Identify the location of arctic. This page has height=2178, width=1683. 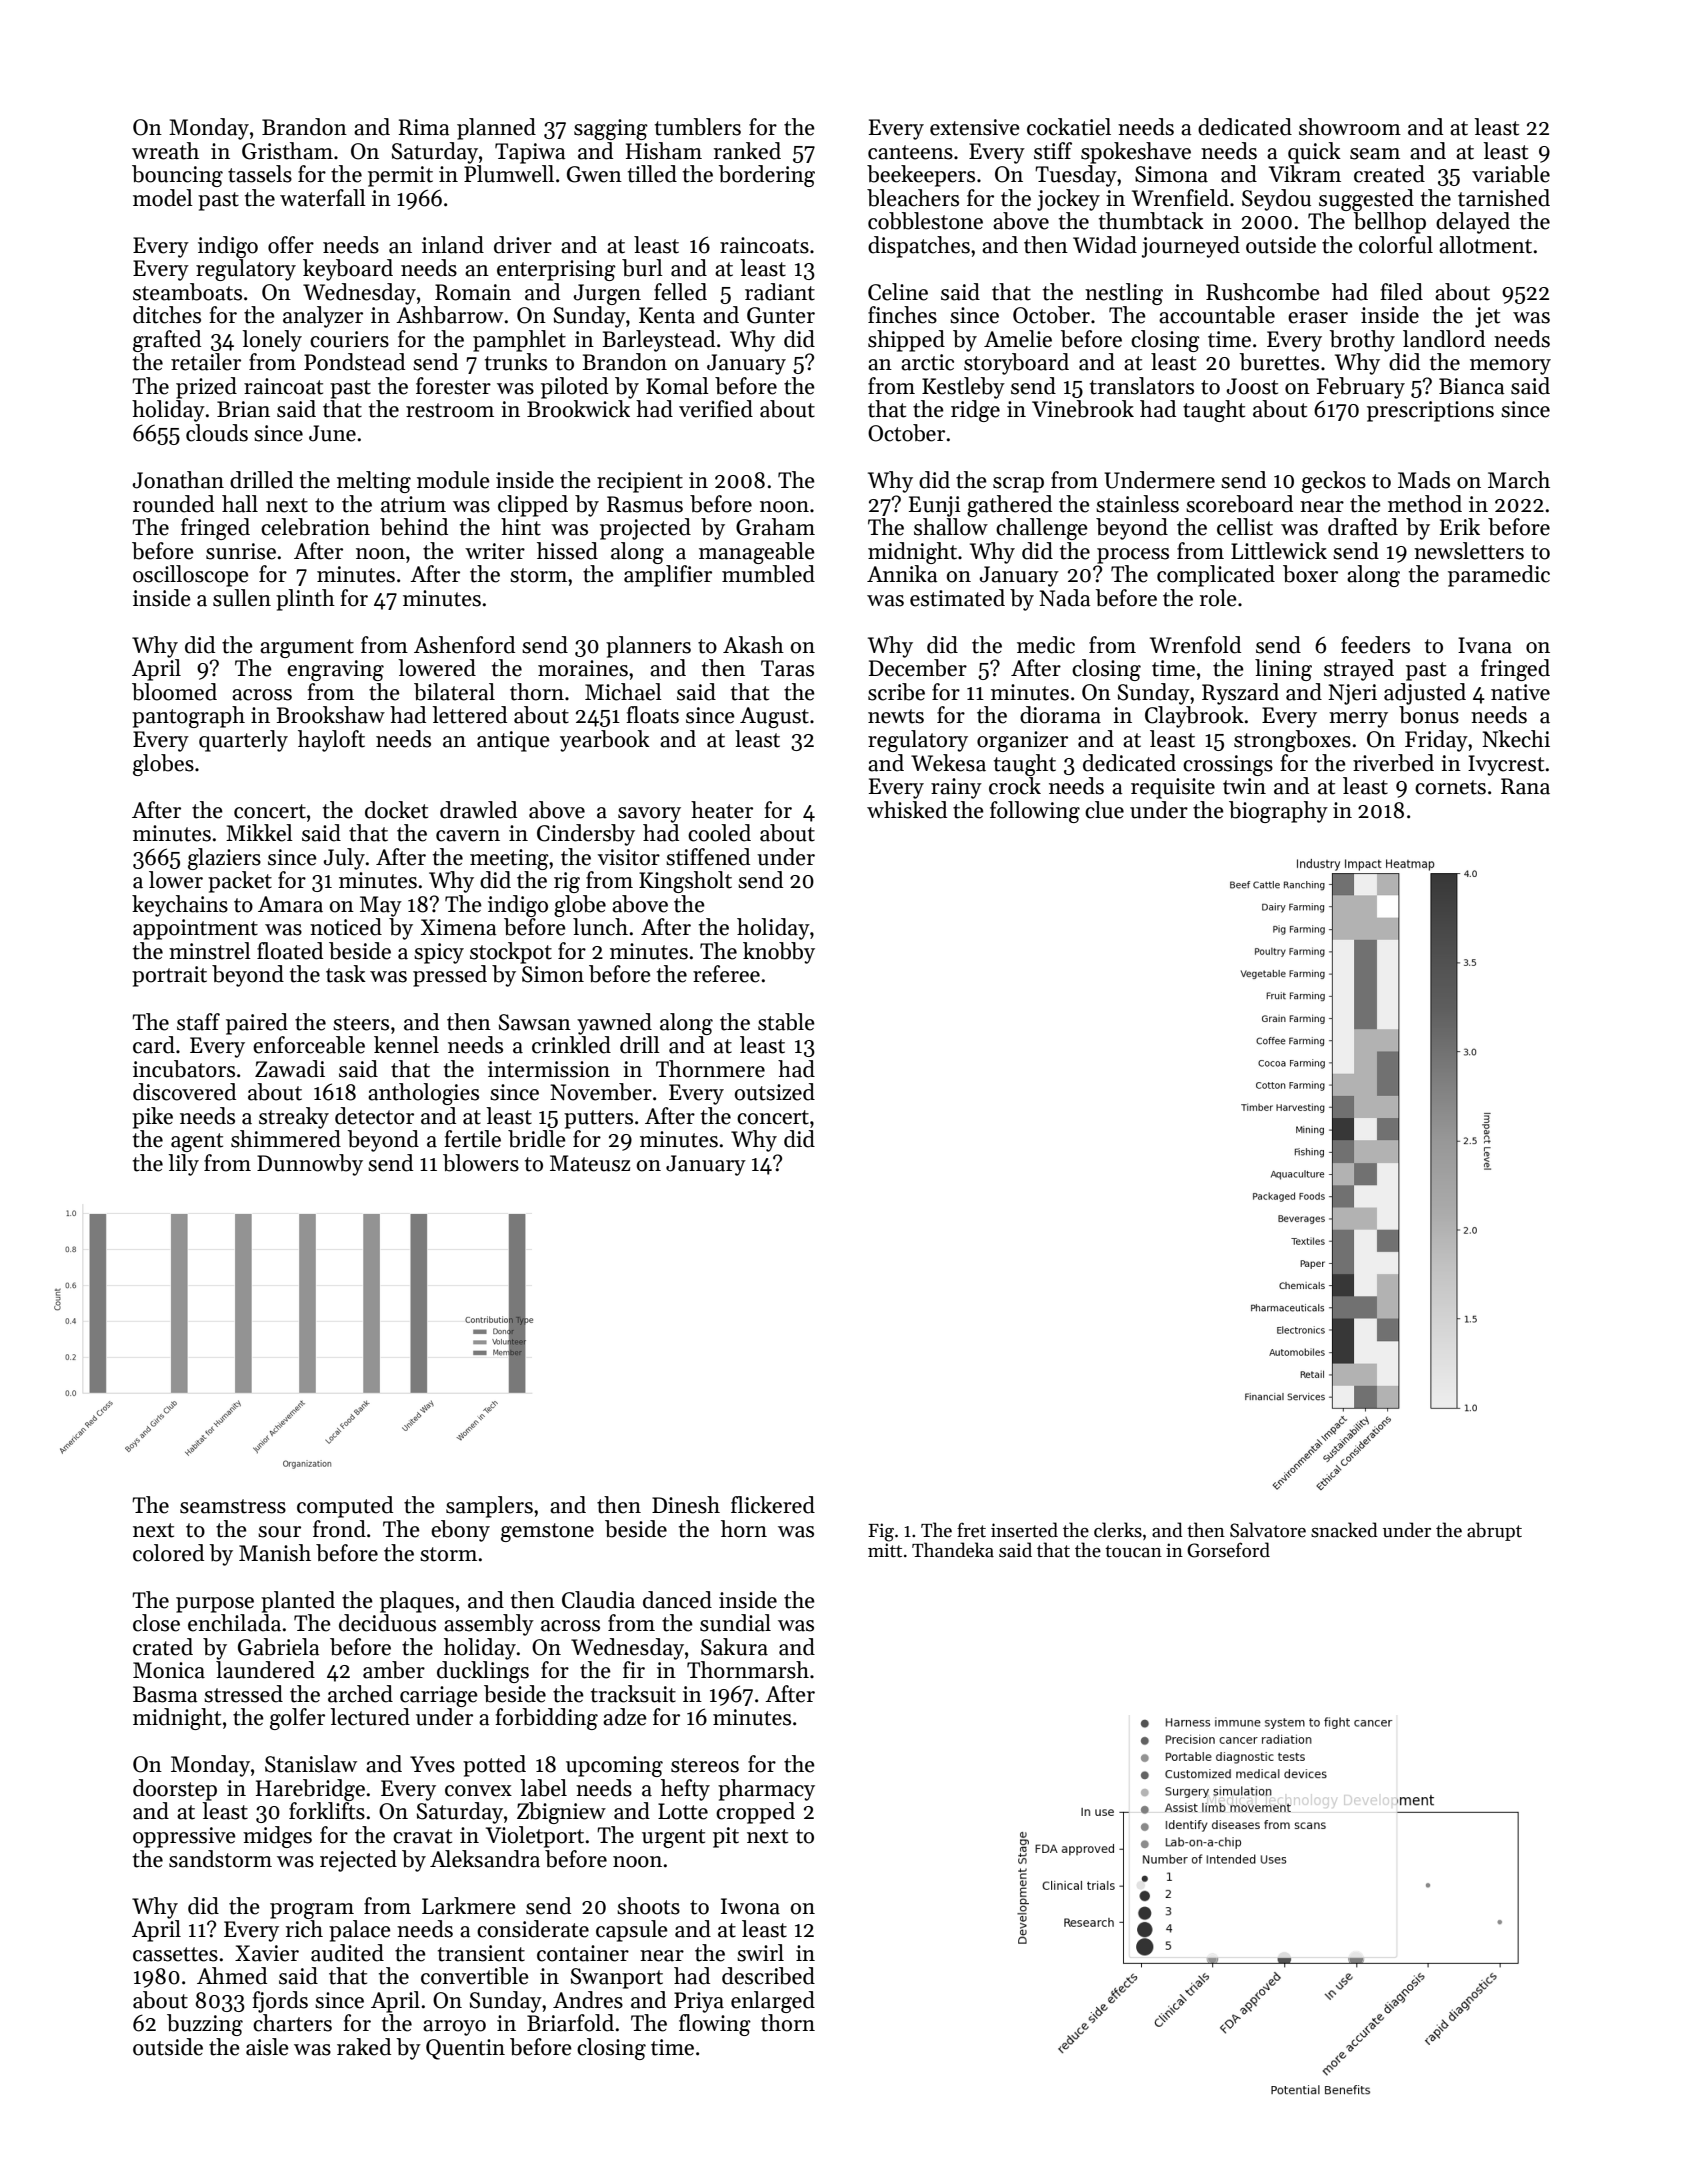
(927, 362).
